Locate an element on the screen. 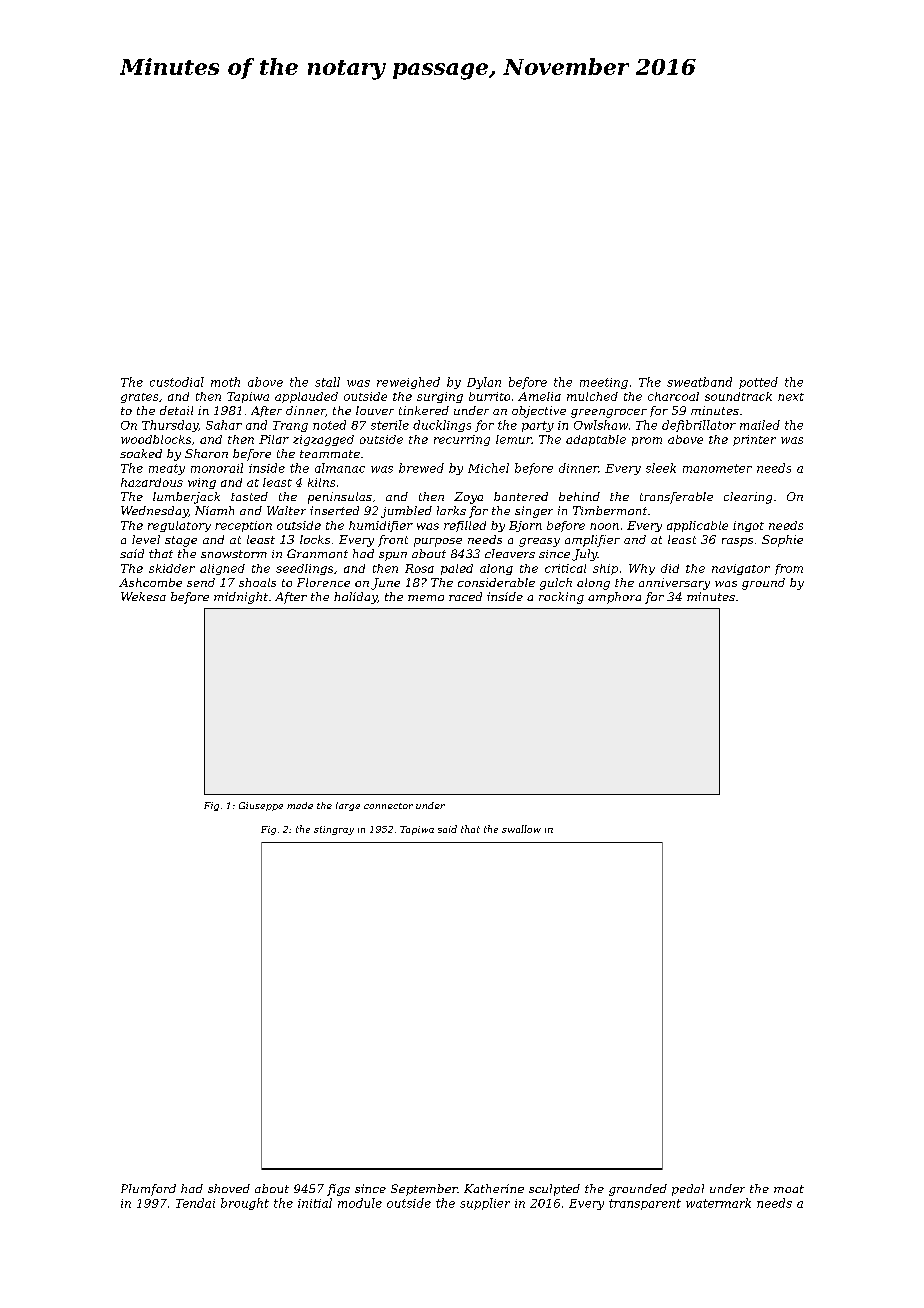  module is located at coordinates (360, 1203).
